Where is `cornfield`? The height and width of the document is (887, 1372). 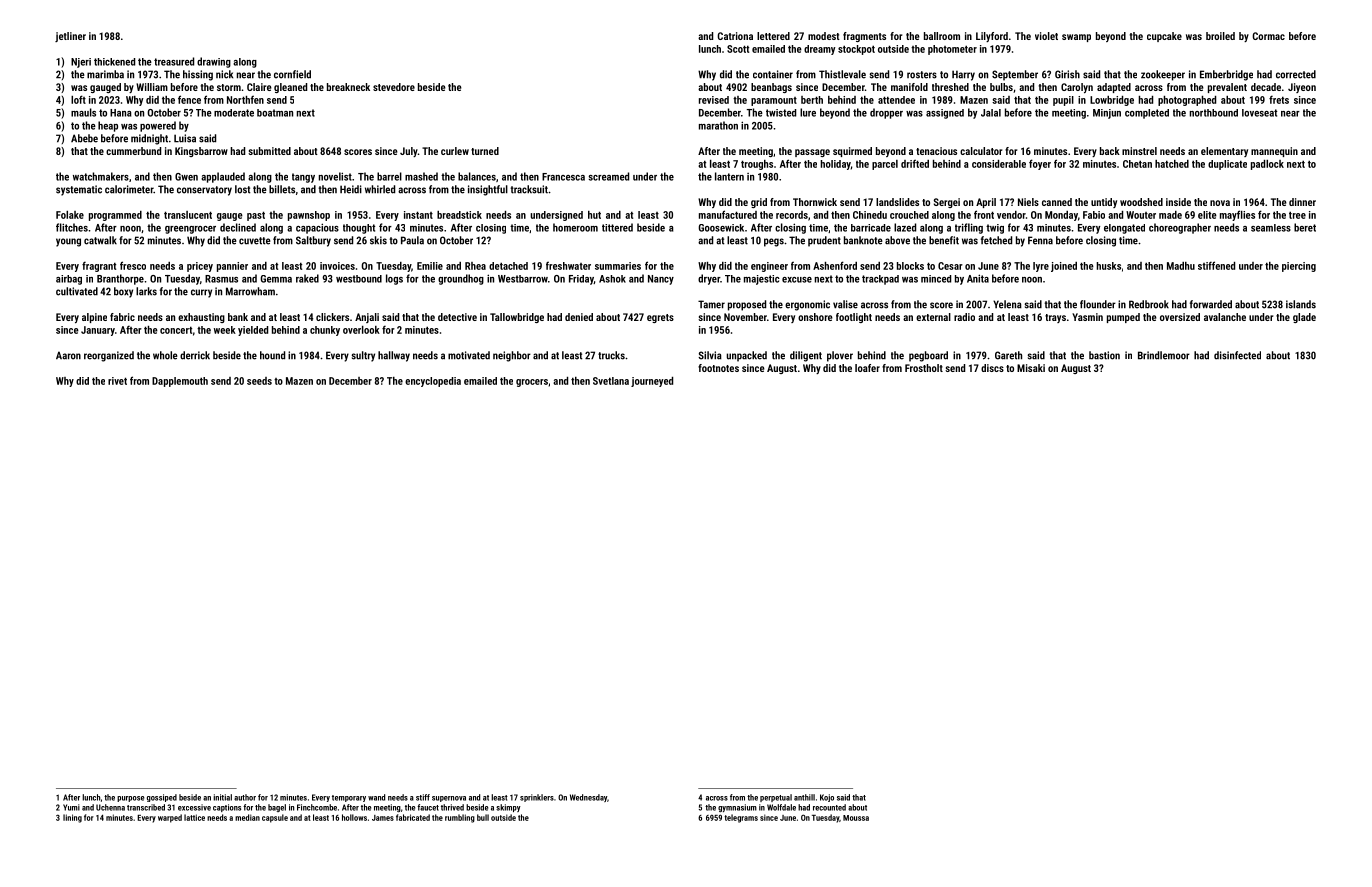 cornfield is located at coordinates (292, 74).
